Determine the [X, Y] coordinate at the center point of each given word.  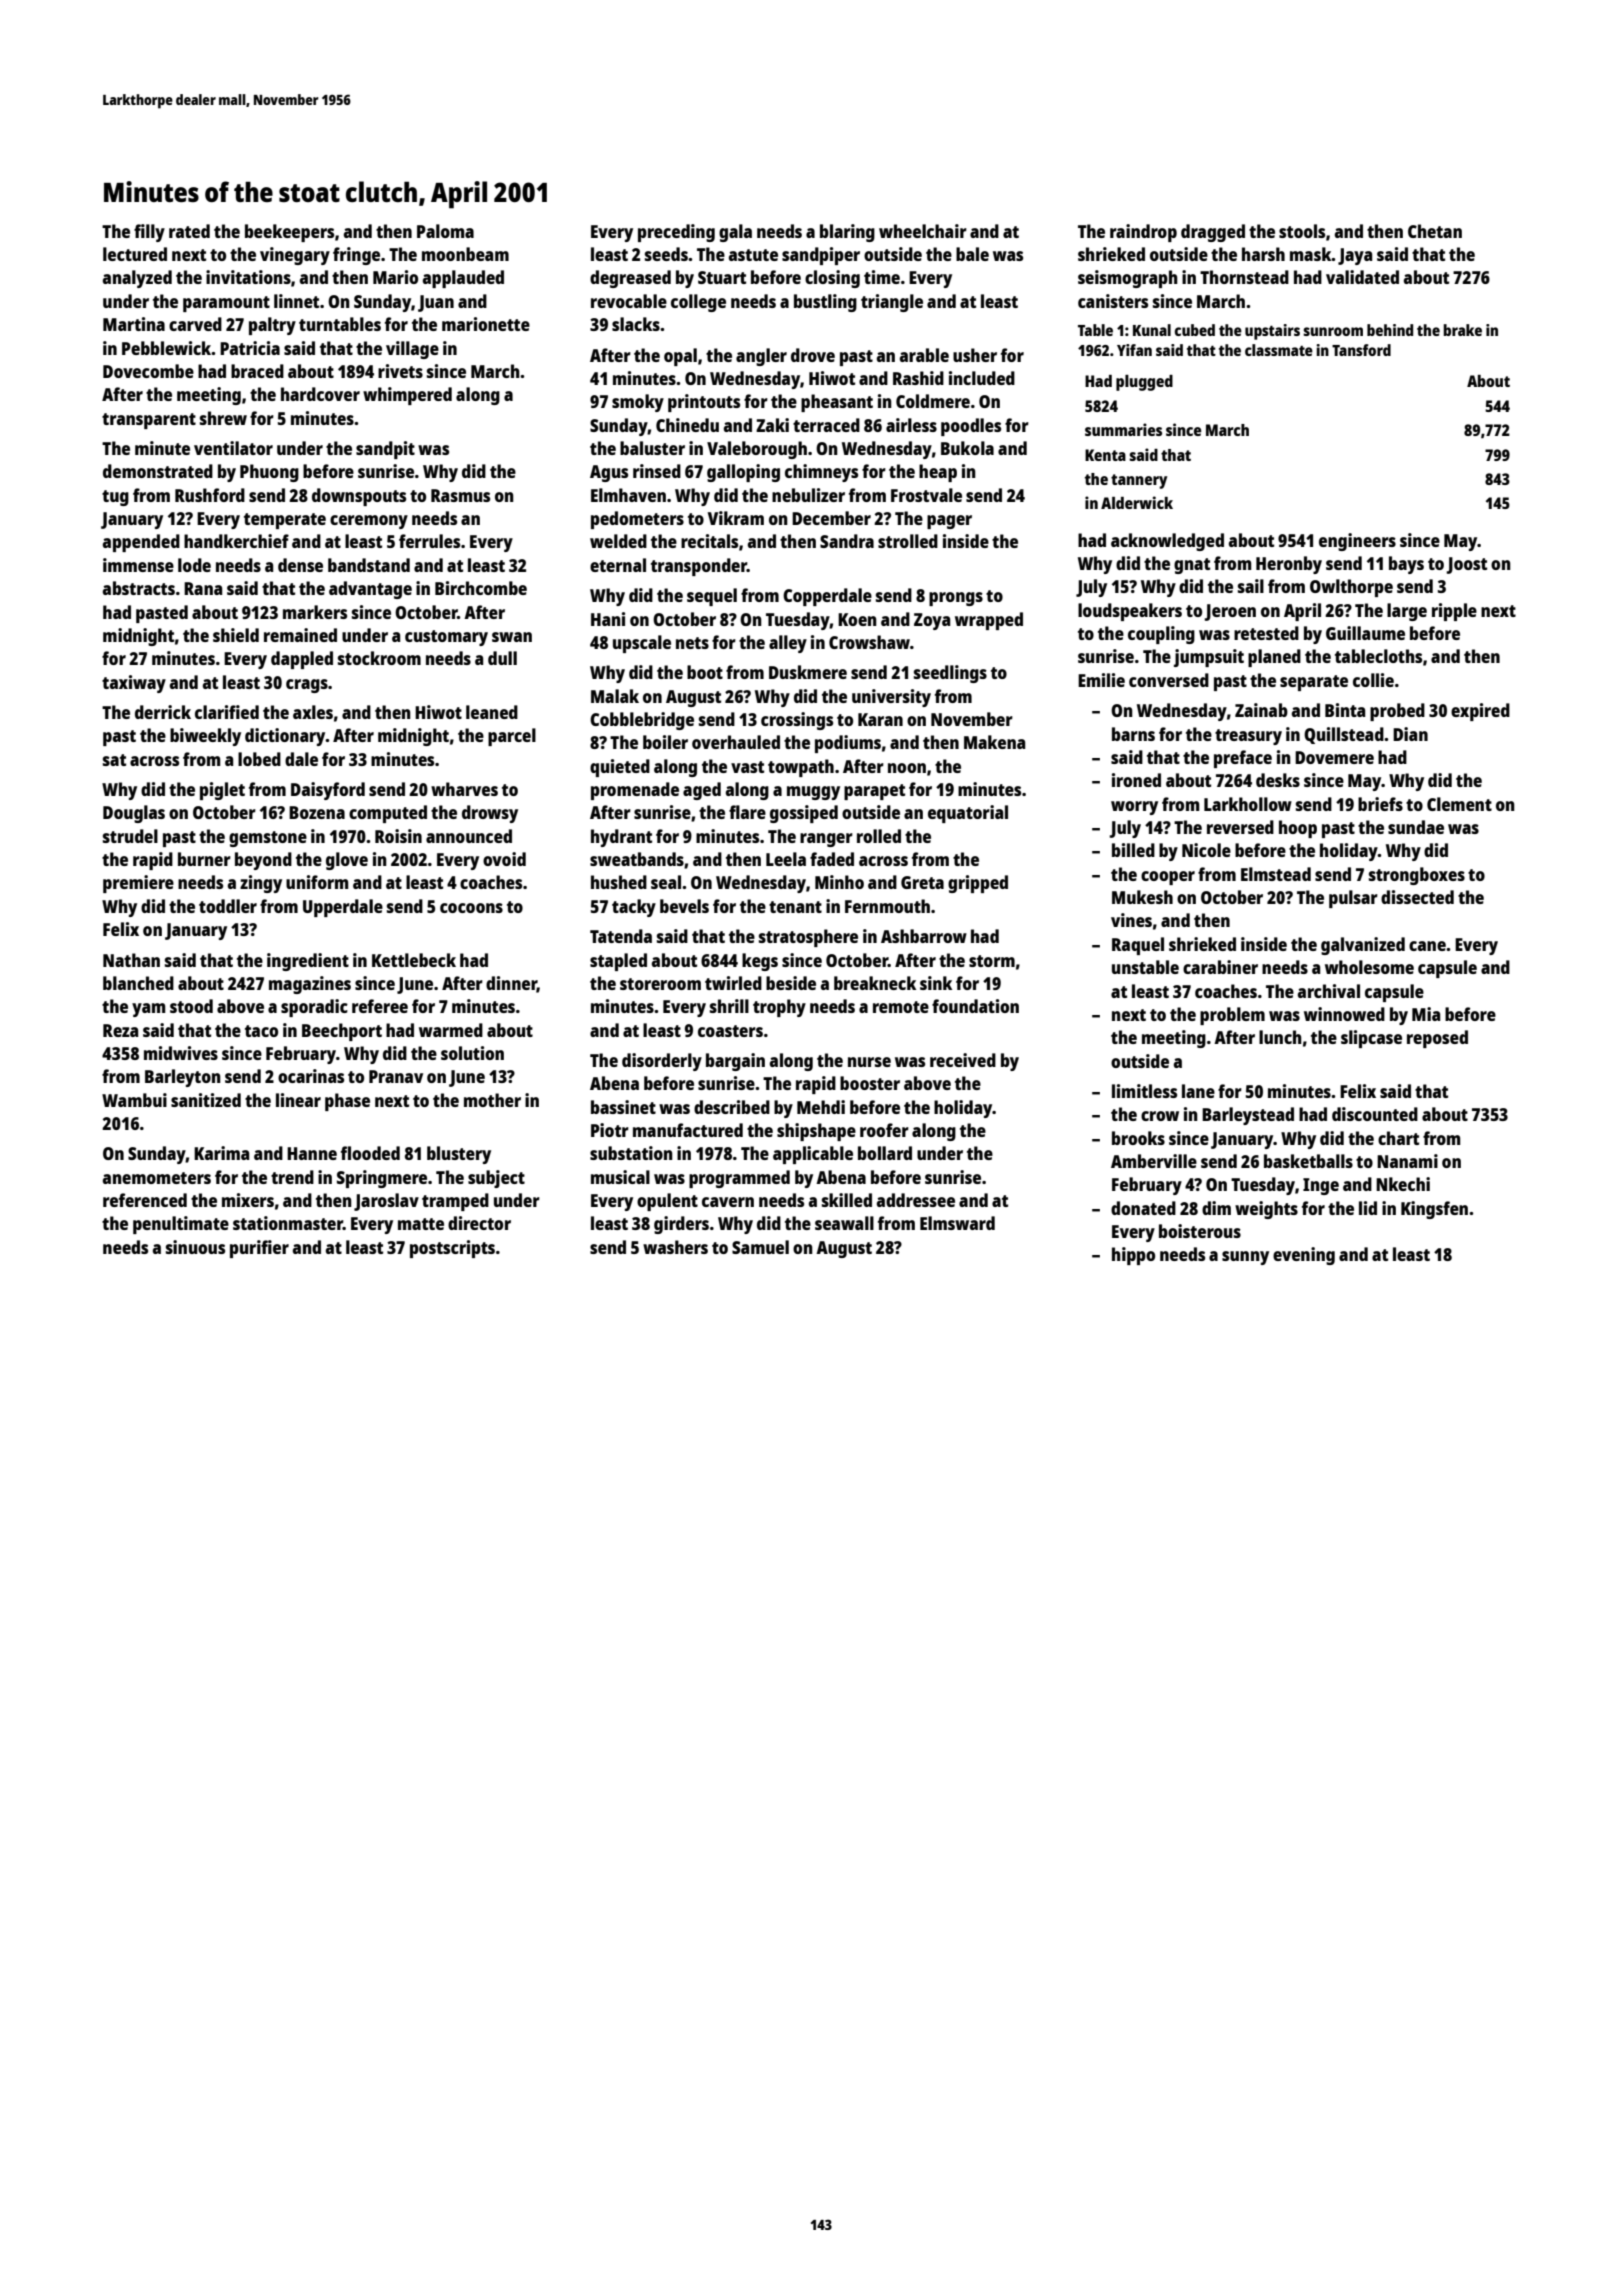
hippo [1133, 1256]
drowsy [490, 814]
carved [195, 324]
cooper [1168, 878]
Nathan [131, 960]
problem [1232, 1016]
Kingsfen [1434, 1210]
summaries [1123, 429]
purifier [259, 1249]
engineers [1357, 542]
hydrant [621, 838]
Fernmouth [887, 906]
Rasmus [460, 495]
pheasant [837, 403]
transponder [699, 567]
